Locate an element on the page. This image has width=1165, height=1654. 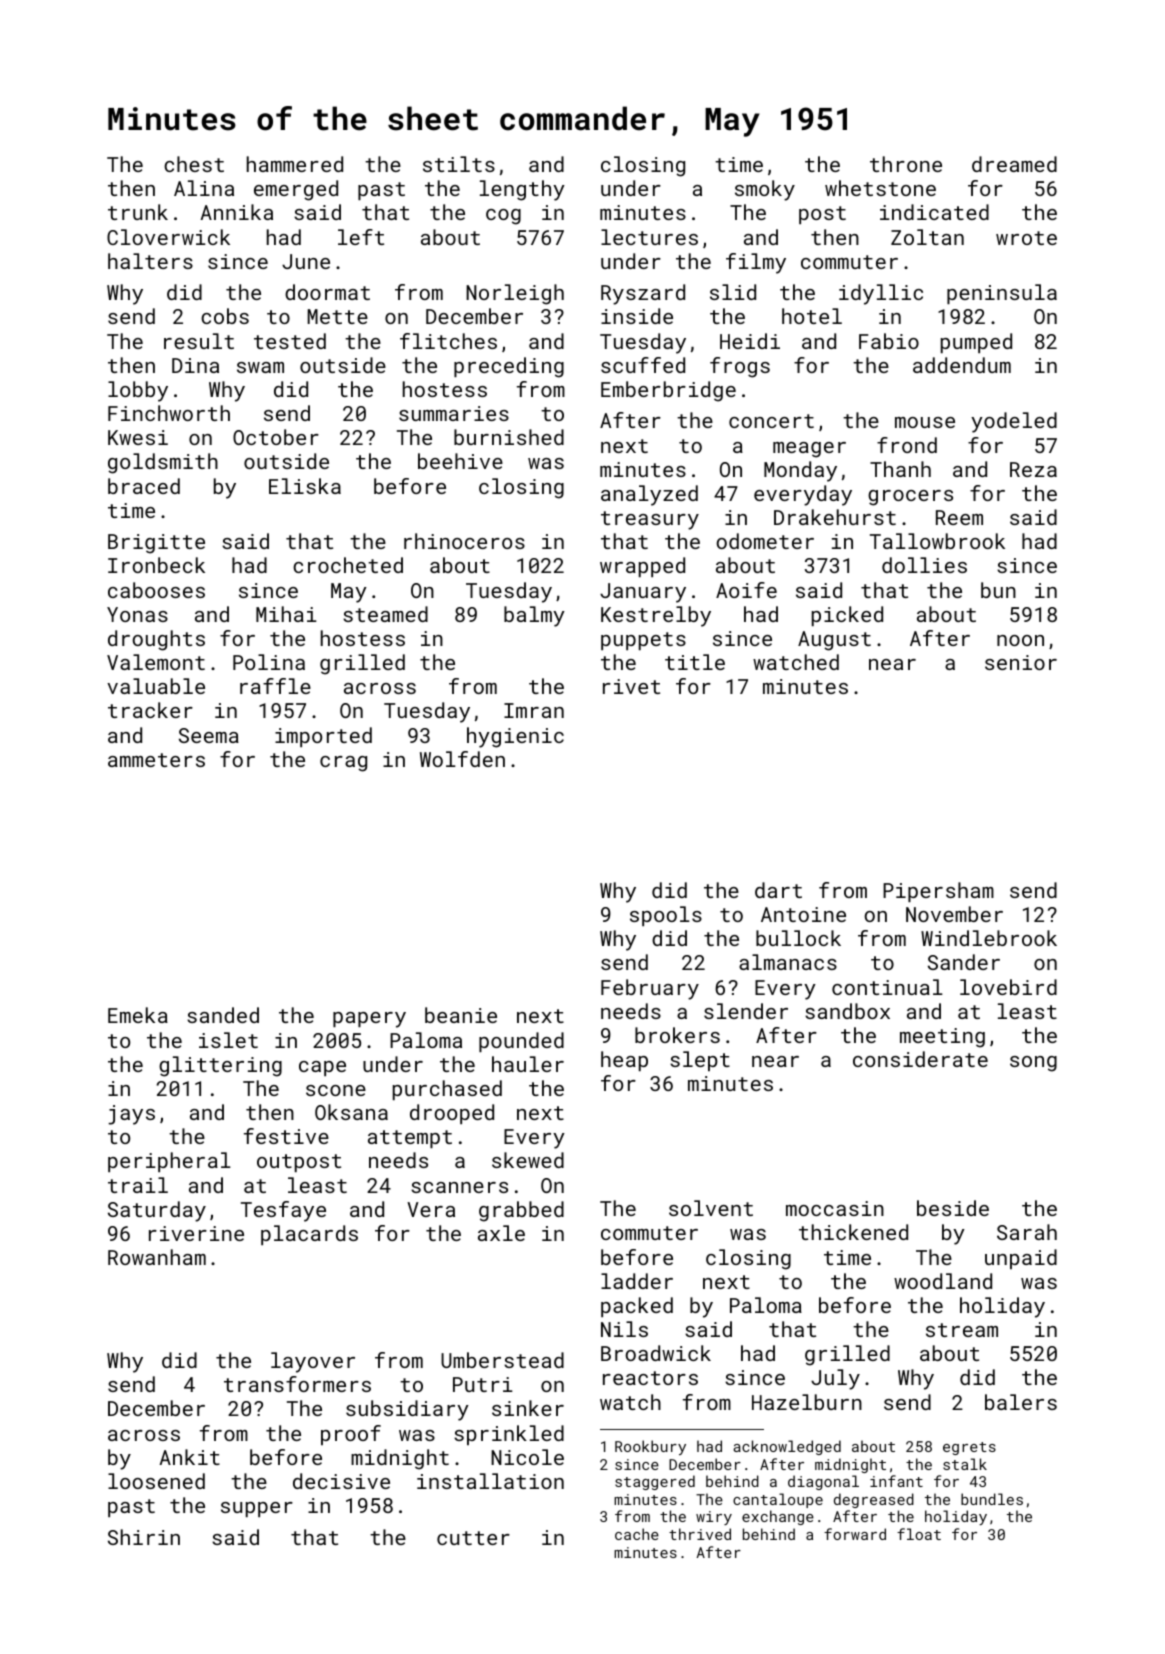
Windlebrook is located at coordinates (989, 938).
